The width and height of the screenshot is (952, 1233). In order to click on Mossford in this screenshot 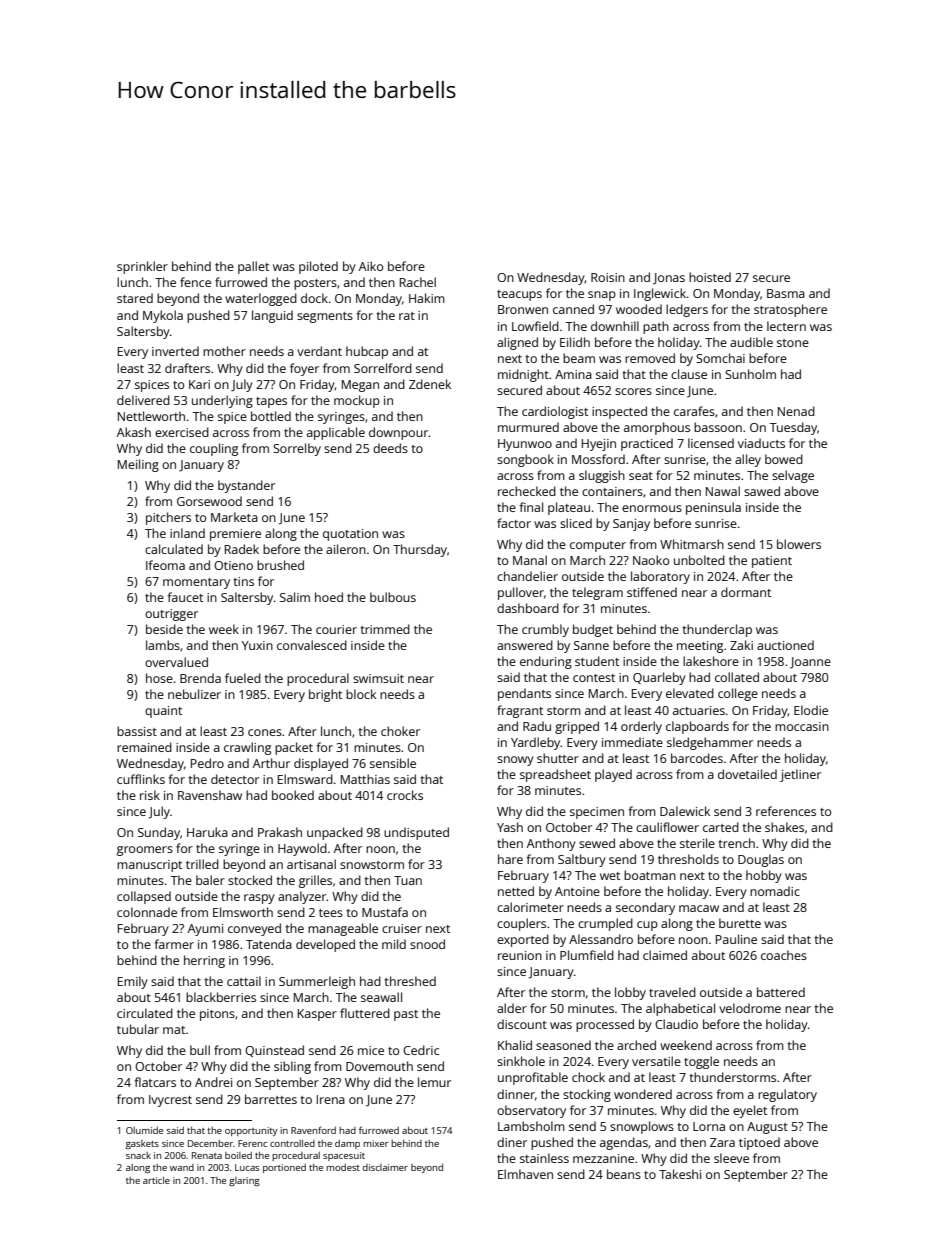, I will do `click(598, 459)`.
